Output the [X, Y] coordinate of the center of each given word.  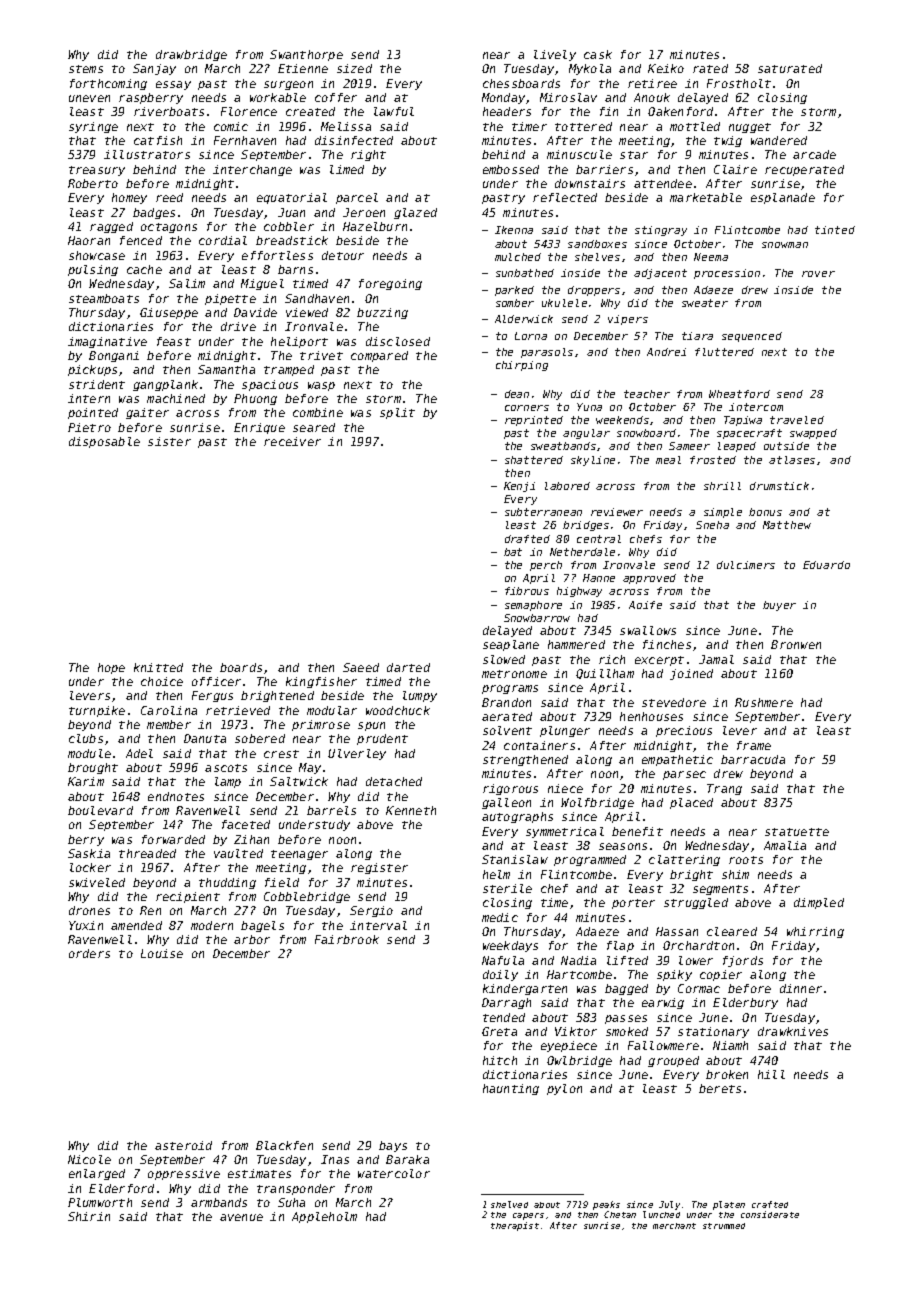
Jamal [716, 659]
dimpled [819, 903]
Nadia [578, 960]
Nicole [89, 1159]
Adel [139, 753]
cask [598, 54]
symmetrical [565, 832]
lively [555, 55]
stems [86, 69]
